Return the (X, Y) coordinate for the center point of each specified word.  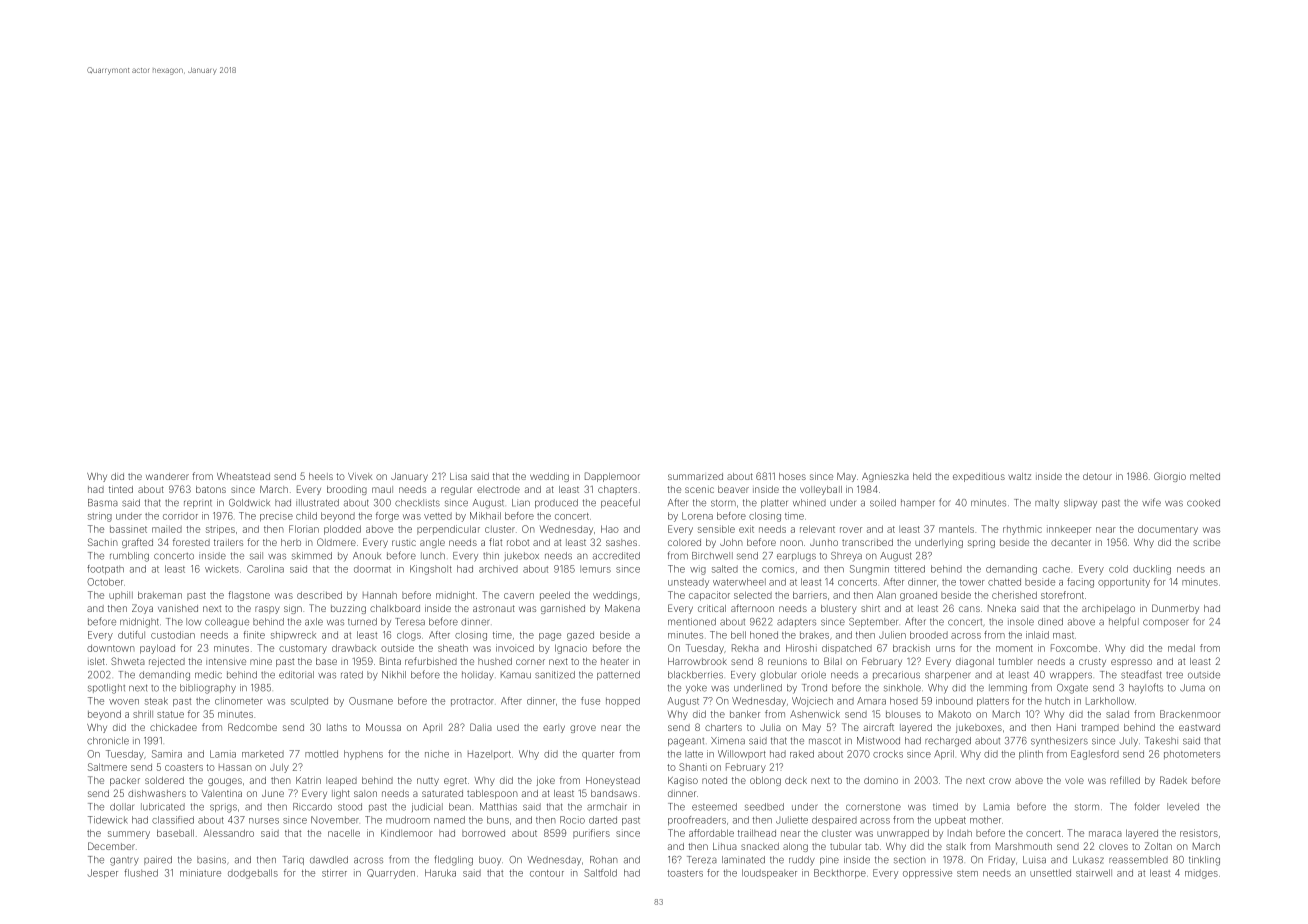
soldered (164, 780)
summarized (695, 476)
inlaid (1037, 635)
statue (170, 714)
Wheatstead (243, 476)
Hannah (380, 595)
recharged (948, 742)
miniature (200, 873)
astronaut (494, 608)
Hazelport (489, 754)
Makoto (955, 714)
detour (1097, 476)
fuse (590, 701)
